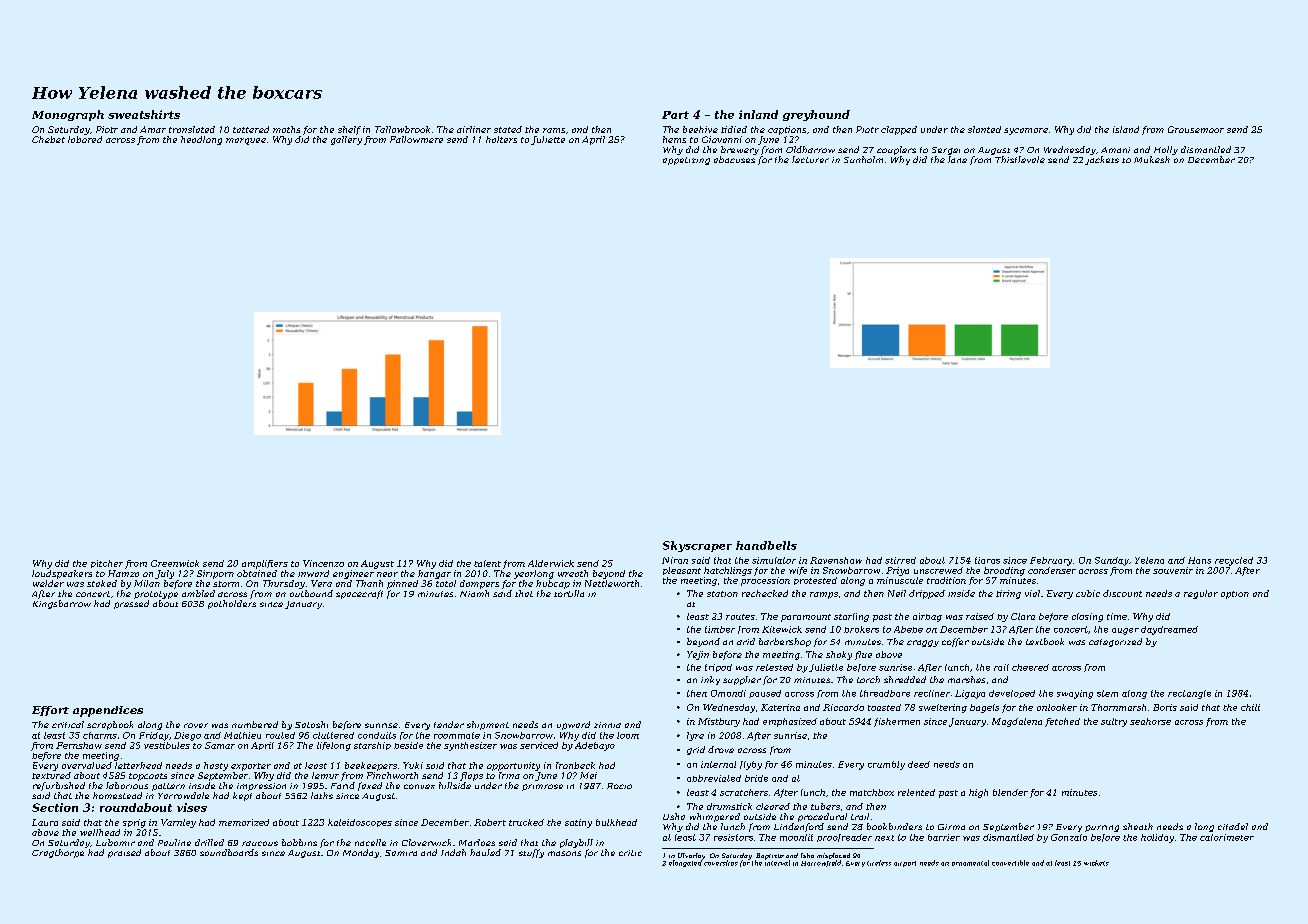 The height and width of the screenshot is (924, 1308). What do you see at coordinates (766, 545) in the screenshot?
I see `handbells` at bounding box center [766, 545].
